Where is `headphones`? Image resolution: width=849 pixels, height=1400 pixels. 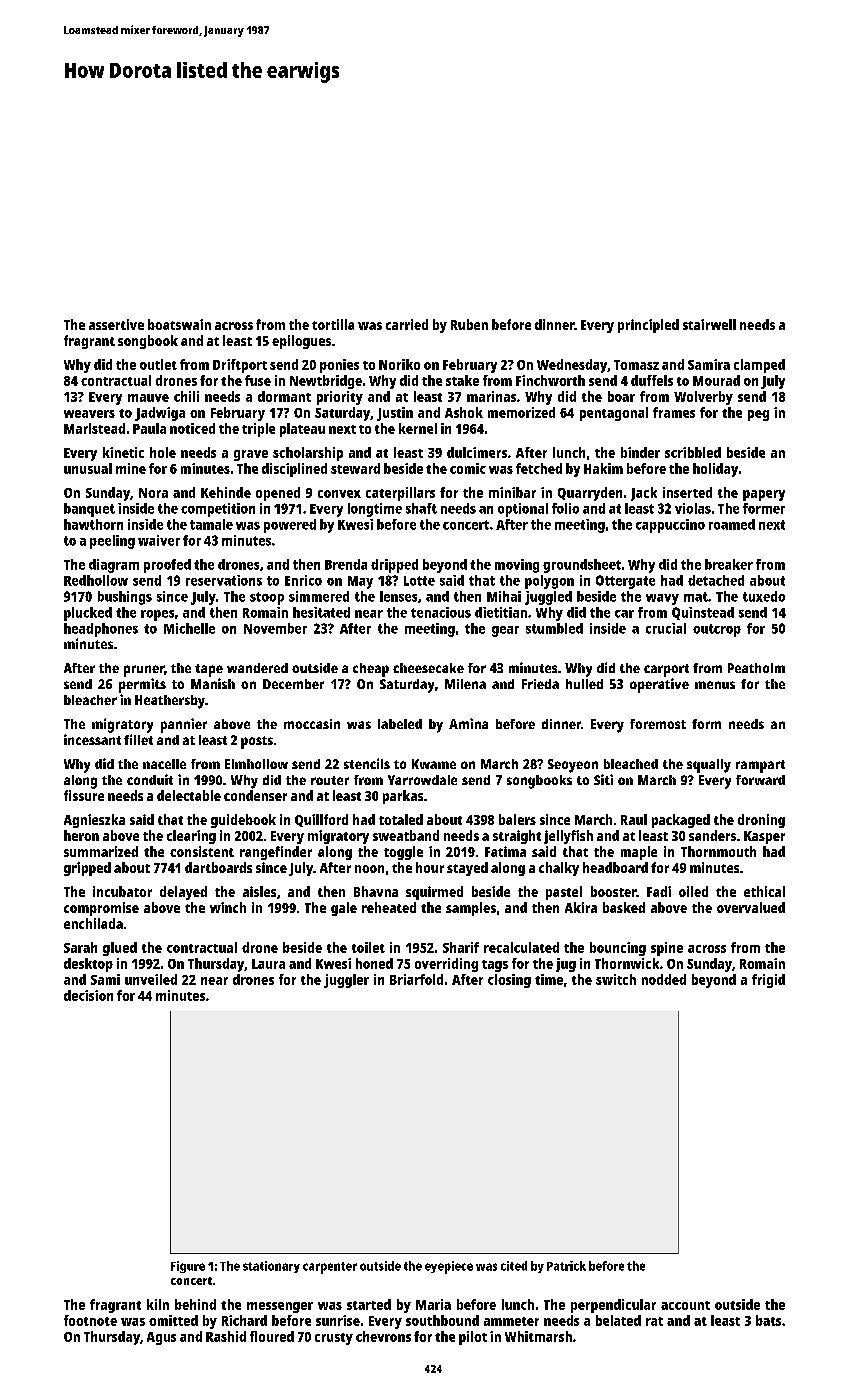 headphones is located at coordinates (101, 630).
